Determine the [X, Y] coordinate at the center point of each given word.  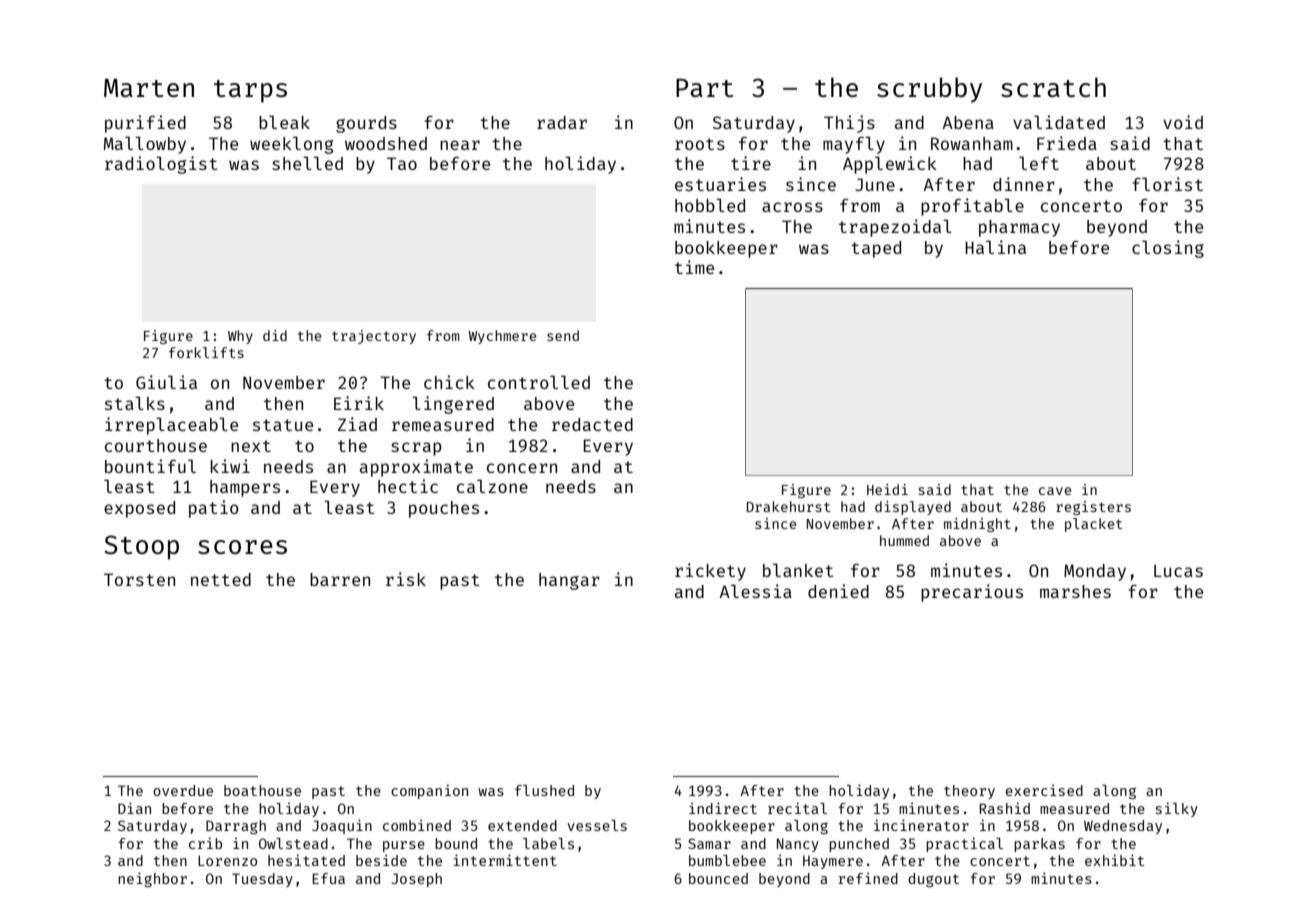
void [1183, 122]
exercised [1044, 790]
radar [562, 122]
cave [1055, 491]
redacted [592, 424]
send [563, 335]
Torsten [139, 579]
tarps [250, 91]
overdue [183, 790]
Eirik [359, 403]
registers [1093, 508]
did [275, 335]
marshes [1075, 591]
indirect [723, 808]
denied [838, 591]
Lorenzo [227, 860]
